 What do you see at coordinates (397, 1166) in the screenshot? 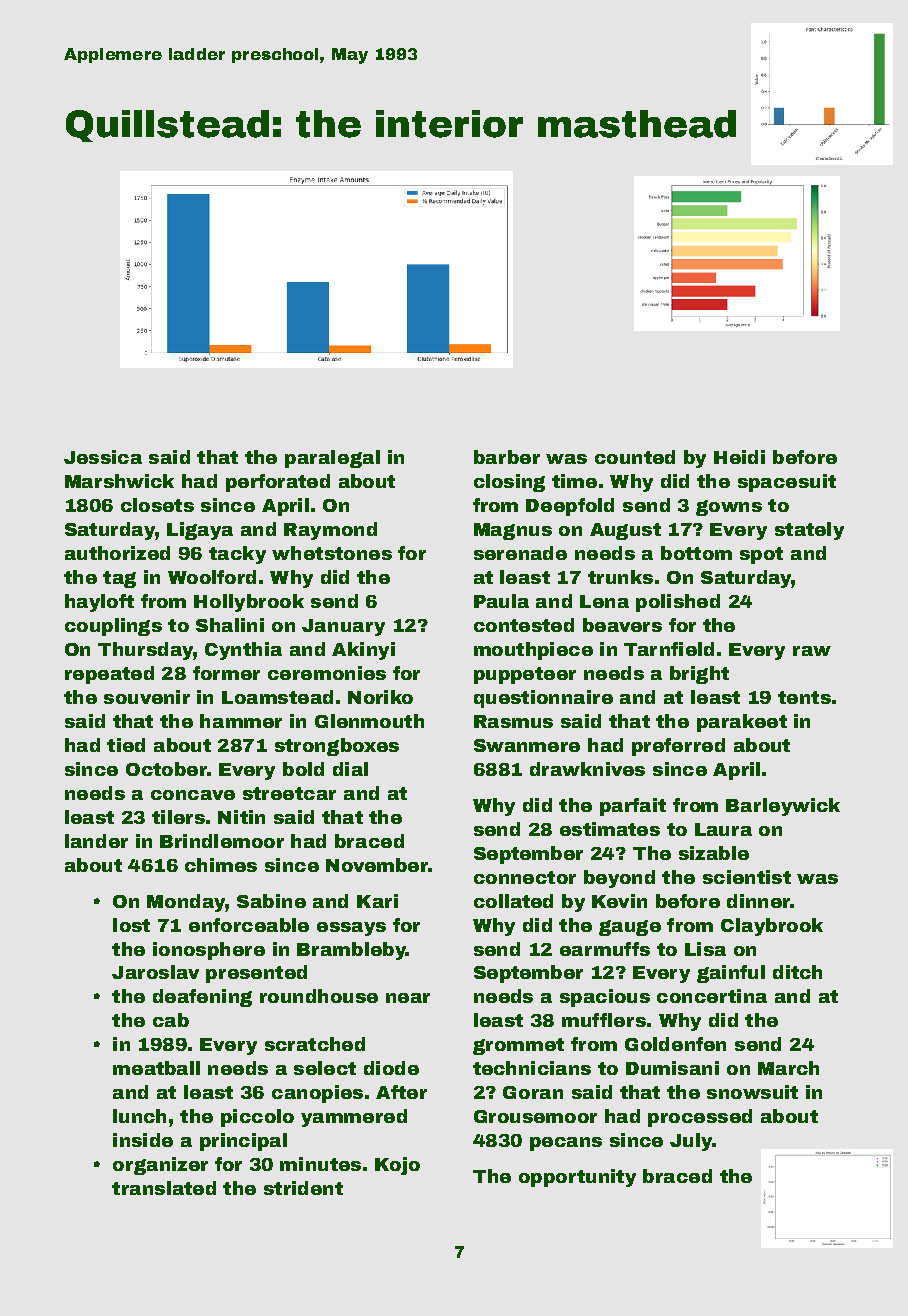
I see `Kojo` at bounding box center [397, 1166].
